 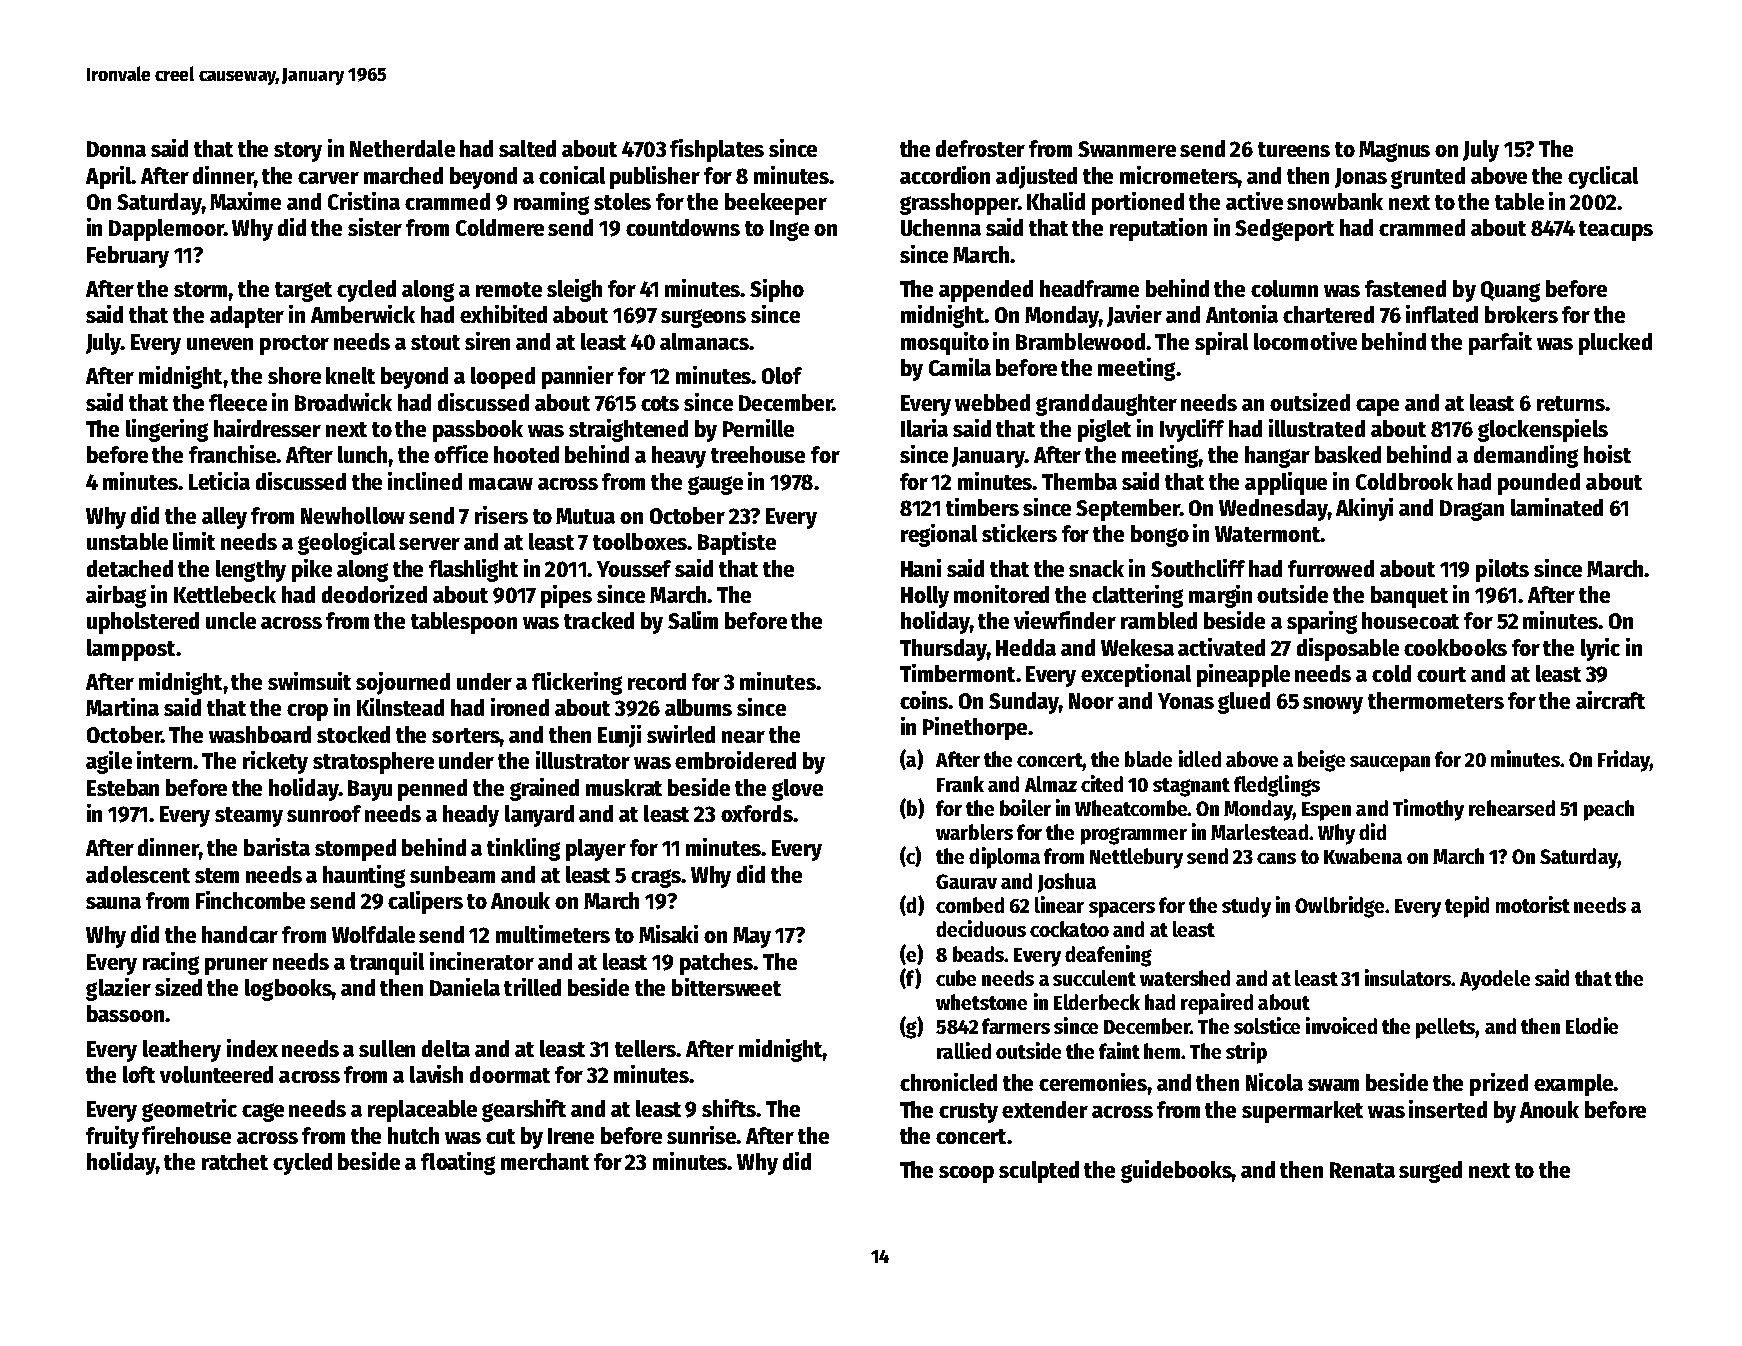 What do you see at coordinates (353, 734) in the screenshot?
I see `stocked` at bounding box center [353, 734].
